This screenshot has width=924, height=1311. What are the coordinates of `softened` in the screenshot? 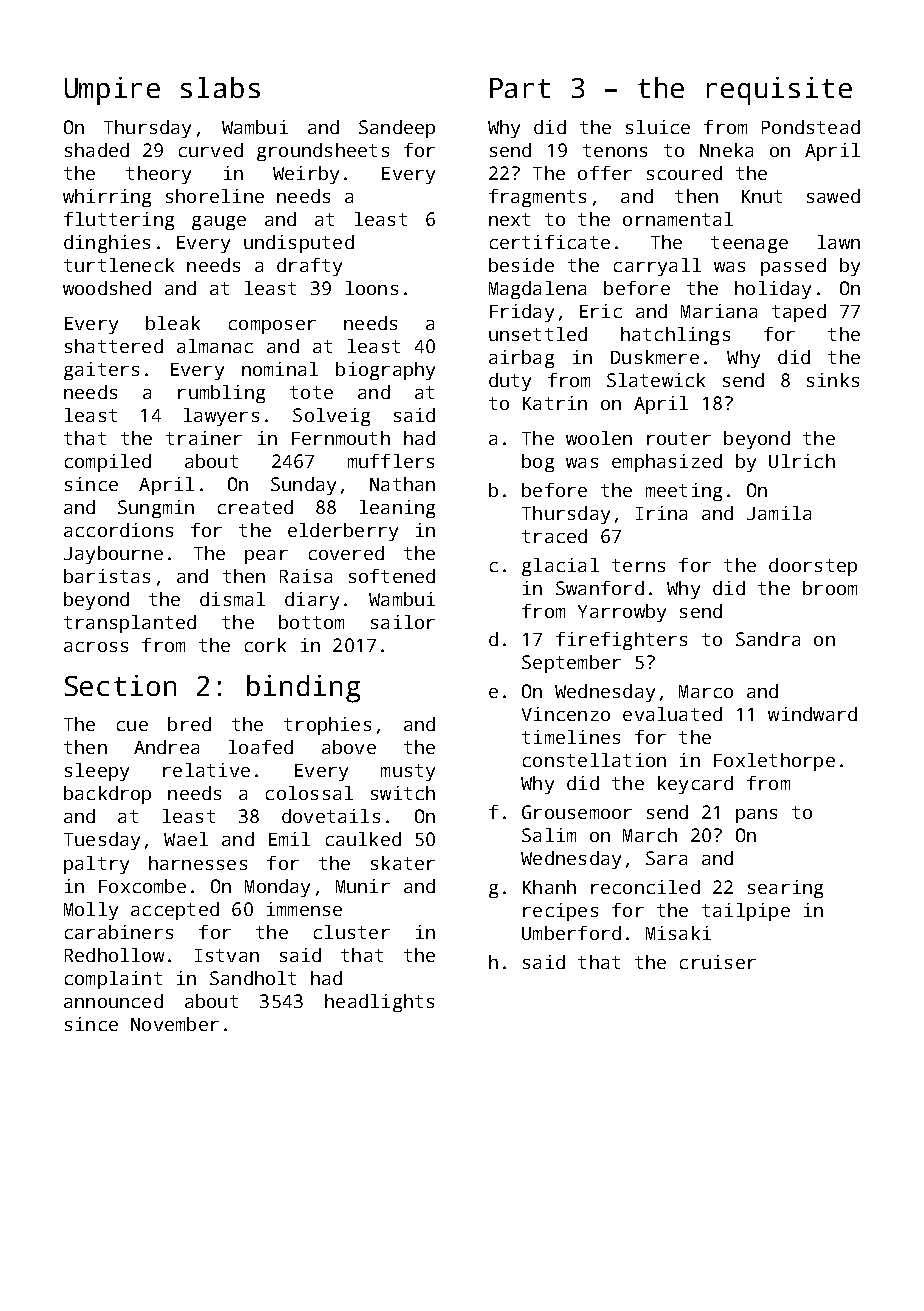 It's located at (392, 576).
